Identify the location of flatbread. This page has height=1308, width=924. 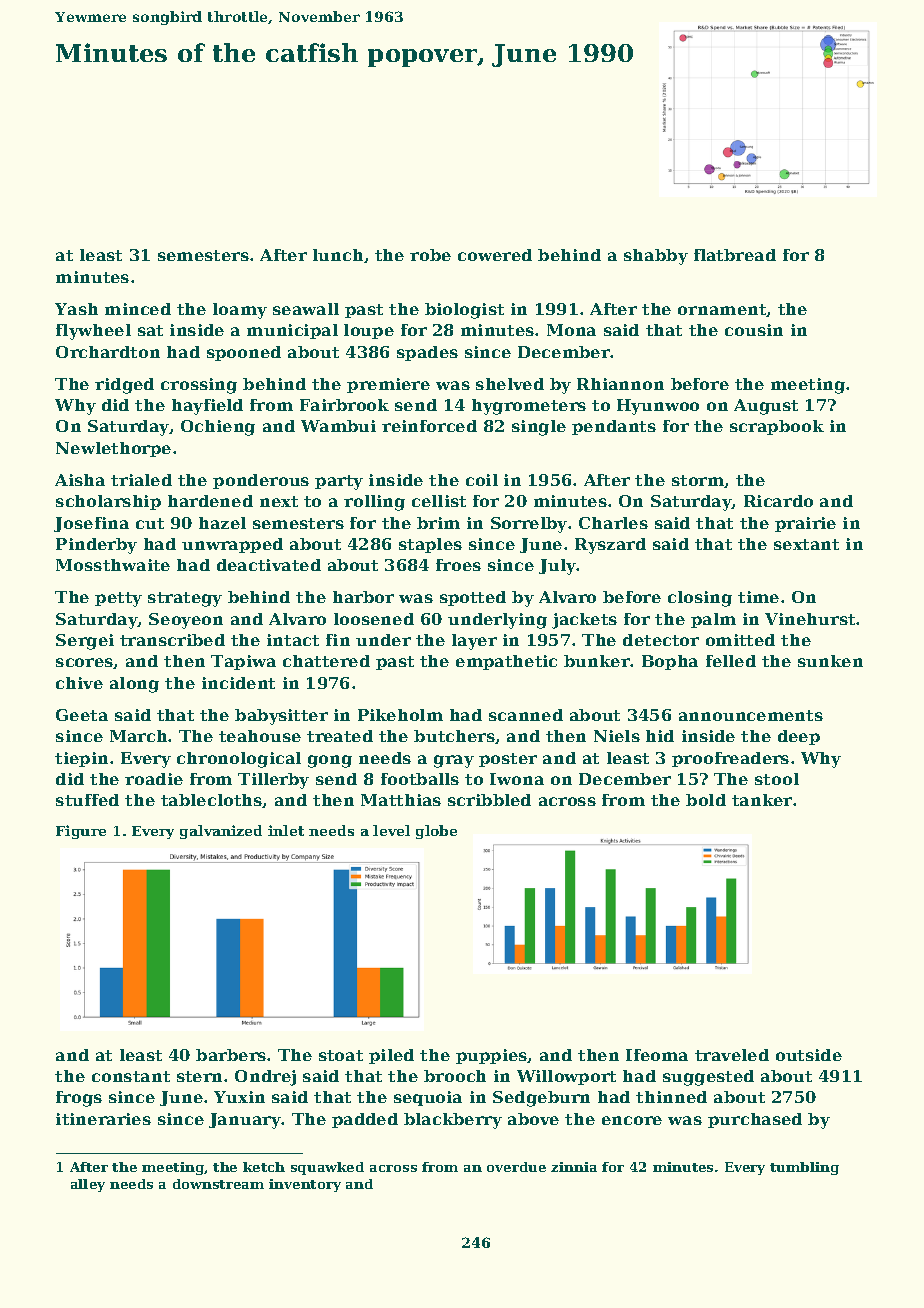
(735, 255).
